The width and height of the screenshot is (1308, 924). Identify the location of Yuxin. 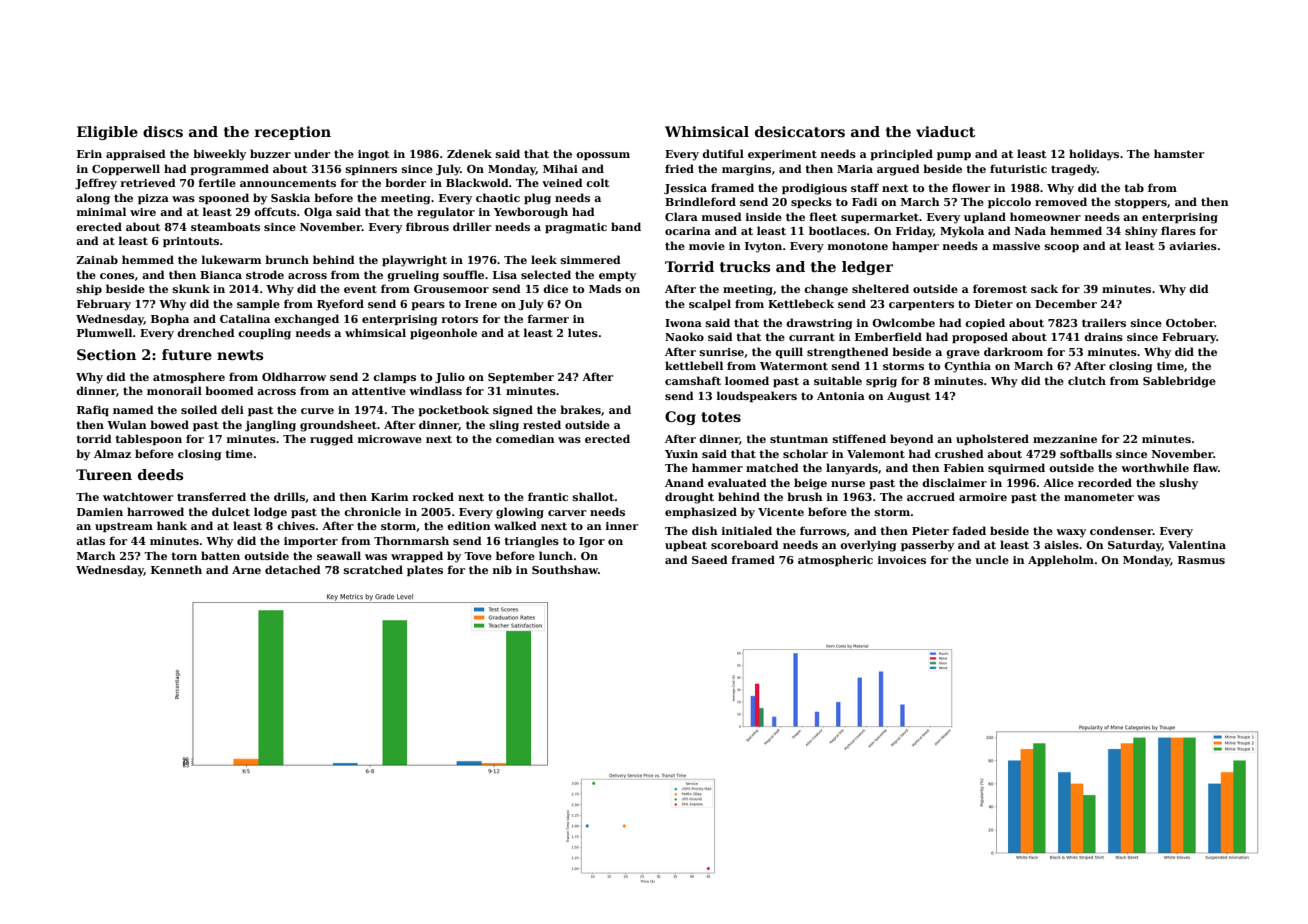
(681, 454).
